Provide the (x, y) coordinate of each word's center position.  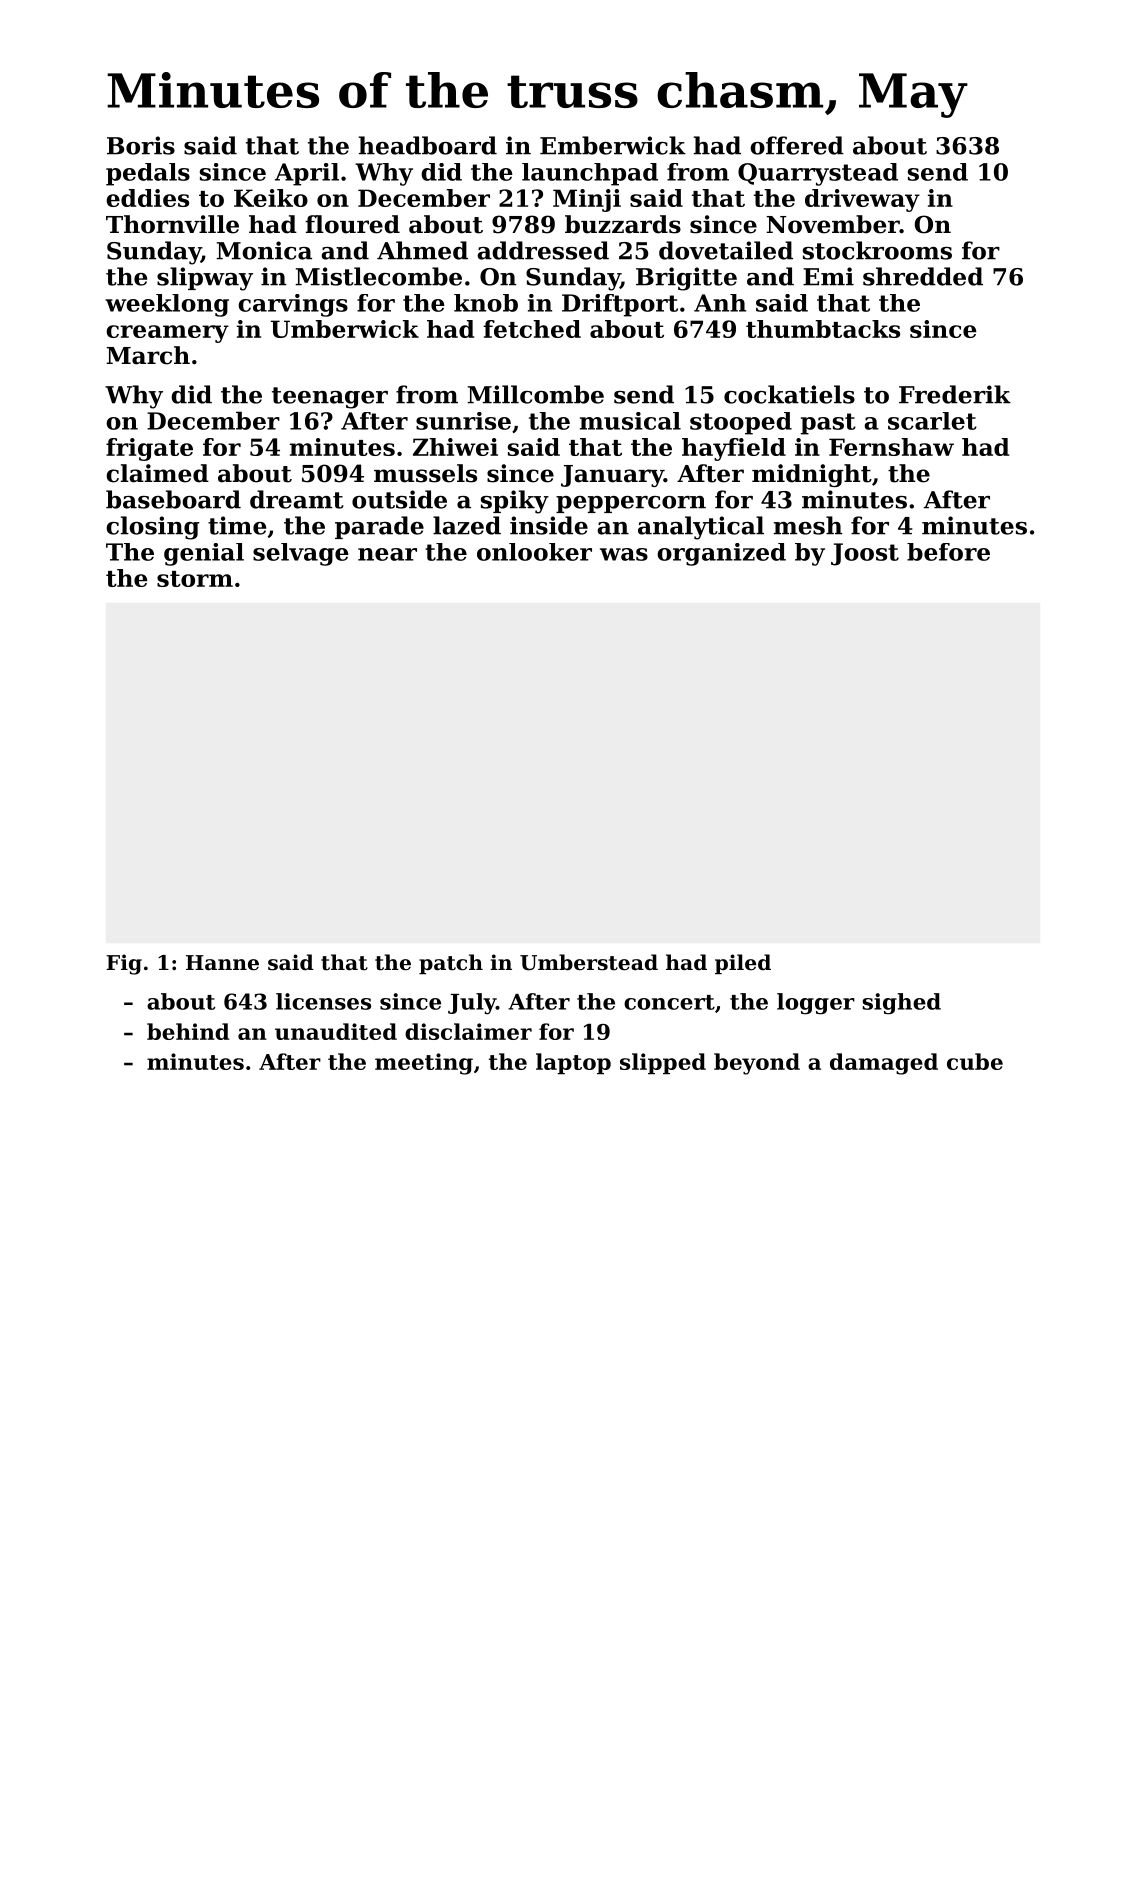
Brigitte (686, 279)
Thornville (172, 224)
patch (451, 964)
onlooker (534, 552)
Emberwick (613, 145)
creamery (167, 334)
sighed (901, 1004)
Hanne (222, 963)
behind (188, 1031)
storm (195, 579)
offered (797, 145)
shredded (923, 276)
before (948, 552)
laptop (573, 1063)
